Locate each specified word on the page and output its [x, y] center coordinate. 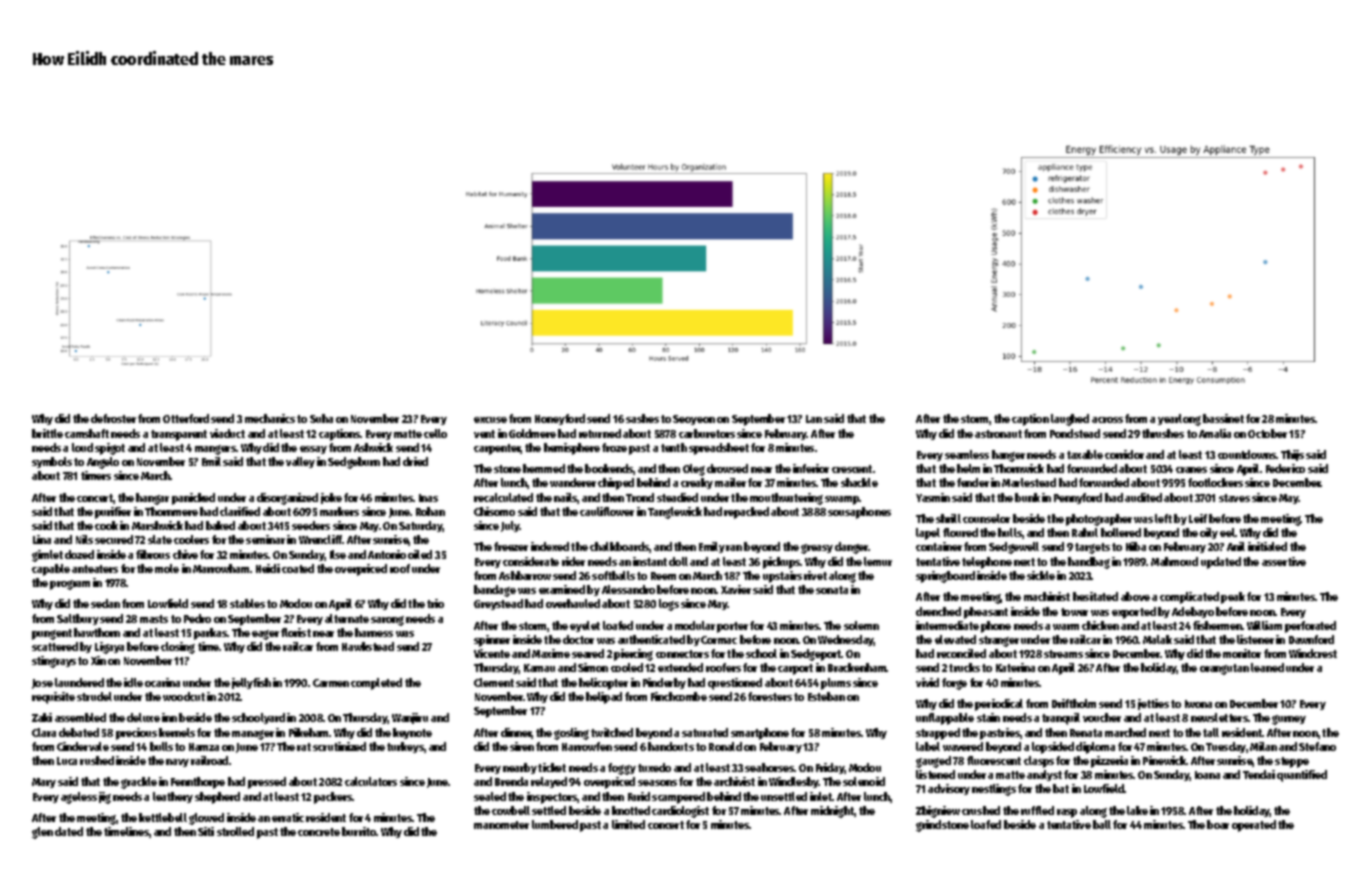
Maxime [551, 653]
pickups [782, 563]
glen [42, 833]
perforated [1310, 627]
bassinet [1223, 418]
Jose [42, 684]
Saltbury [78, 619]
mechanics [270, 418]
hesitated [1095, 596]
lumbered [555, 824]
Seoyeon [694, 420]
